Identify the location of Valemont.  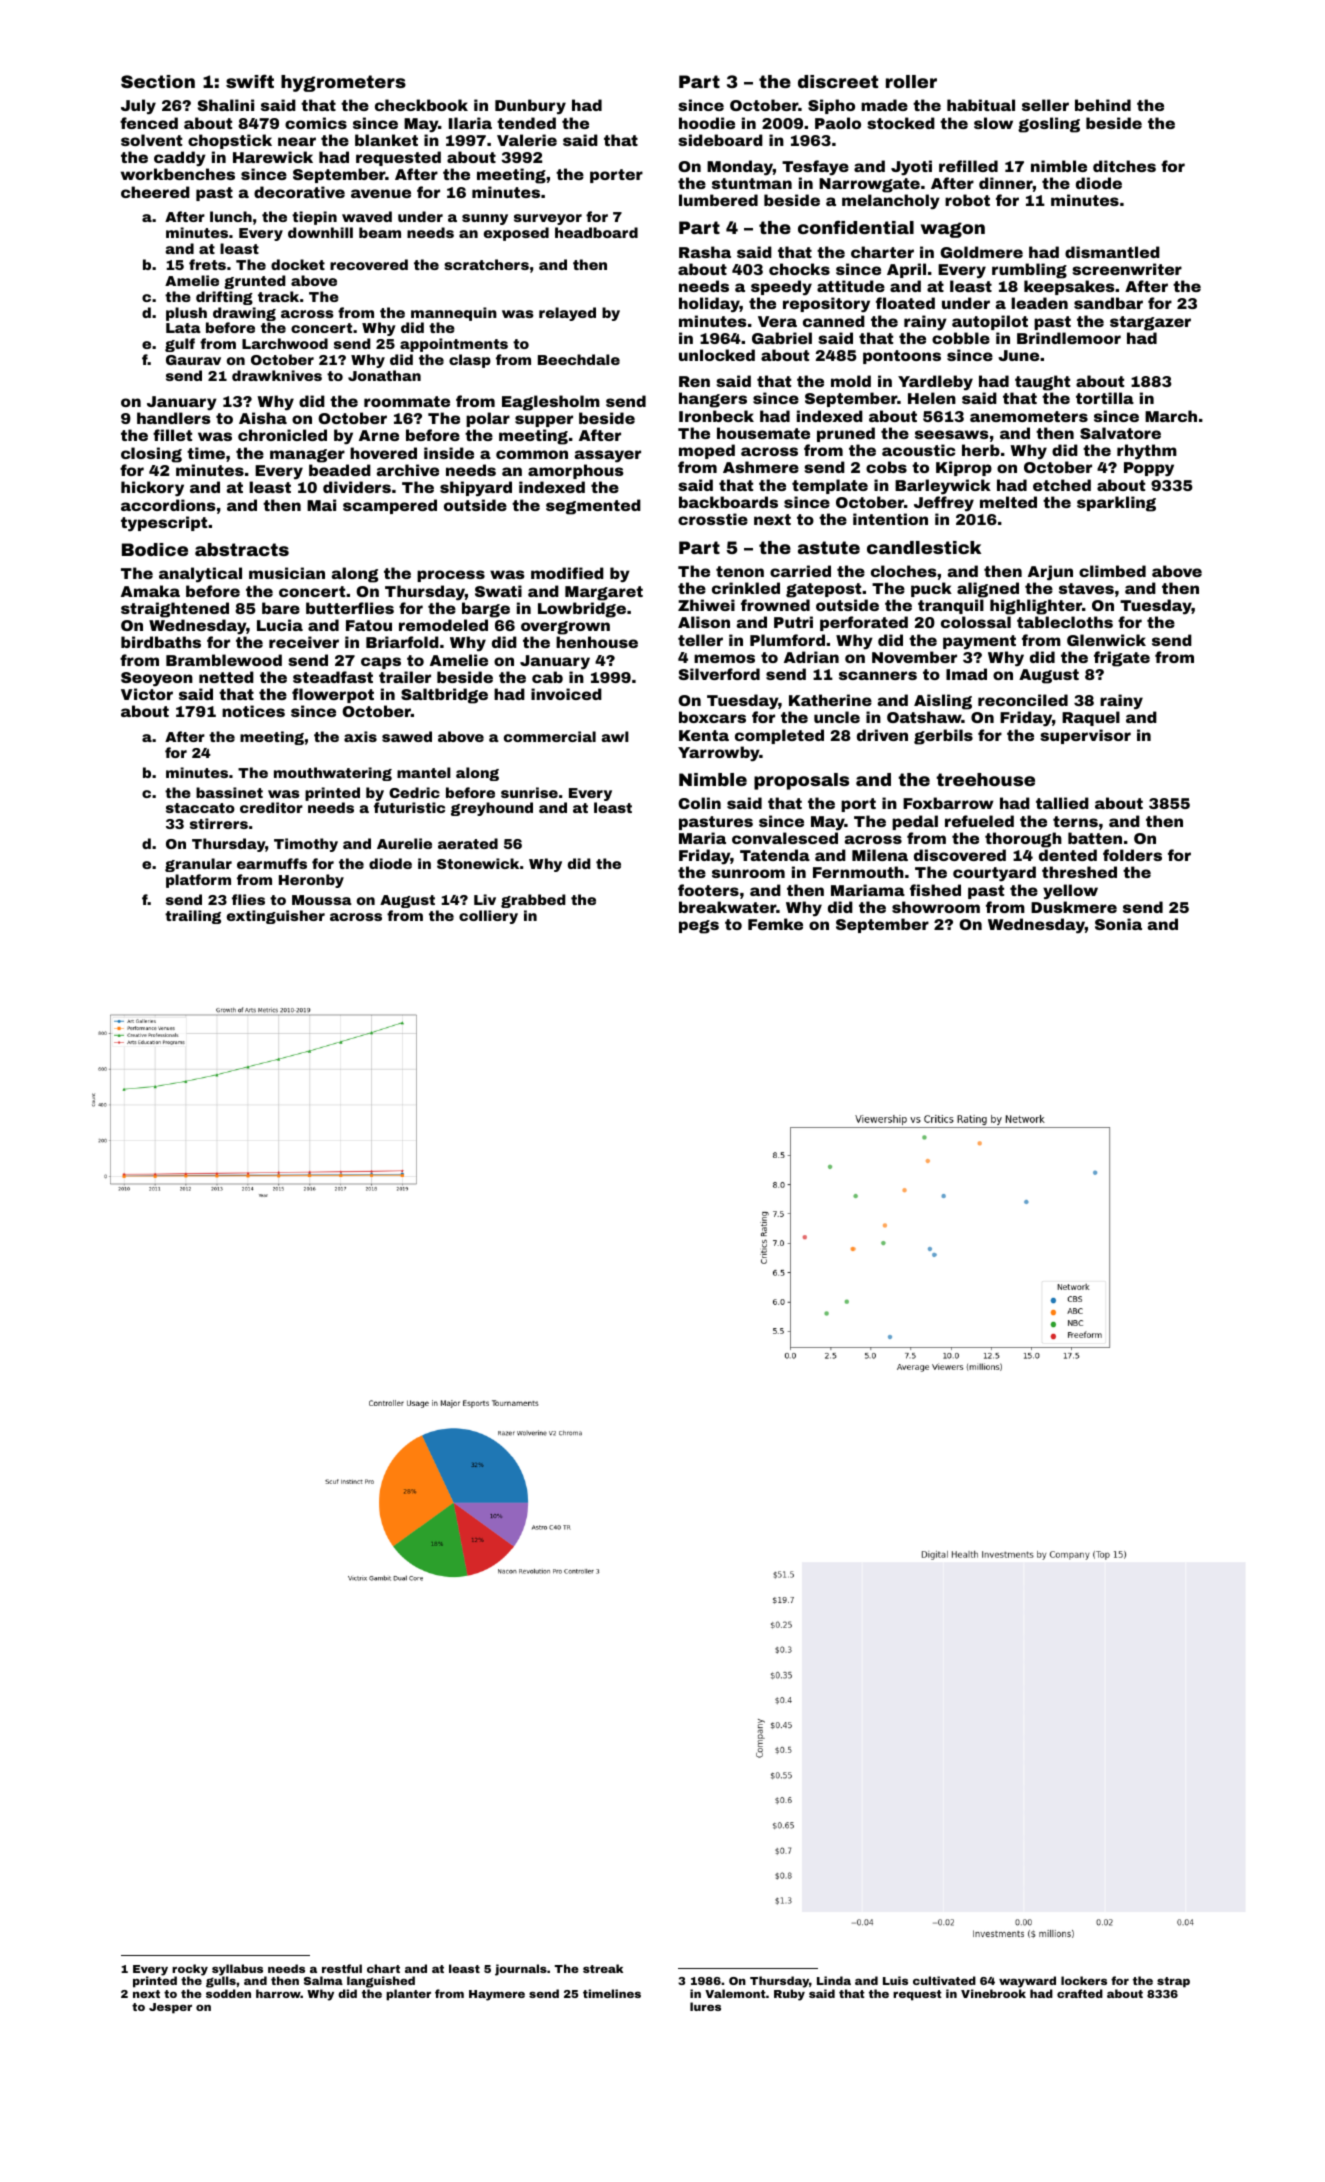
(735, 1993).
